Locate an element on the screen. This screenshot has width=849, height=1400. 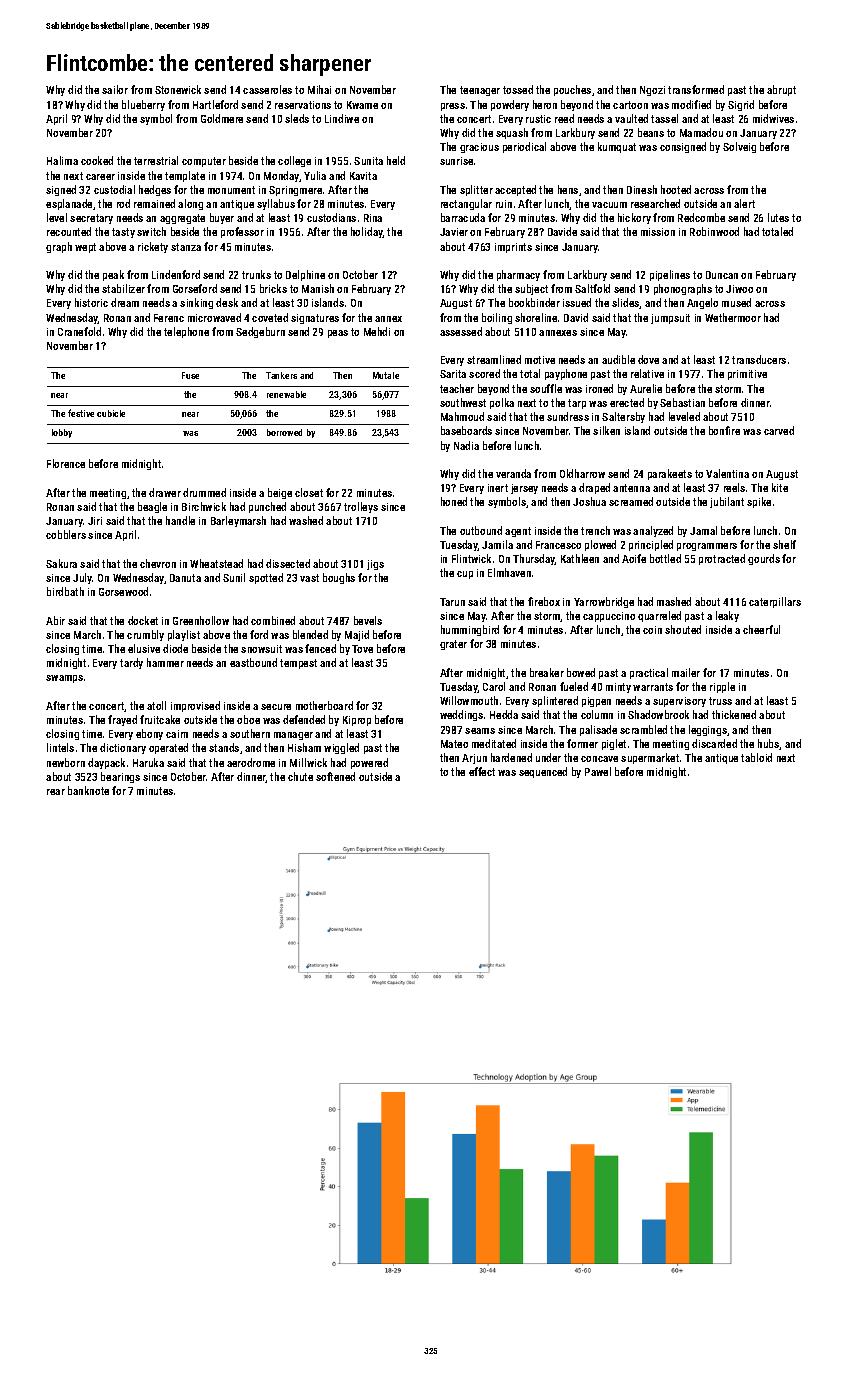
chevron is located at coordinates (158, 563).
